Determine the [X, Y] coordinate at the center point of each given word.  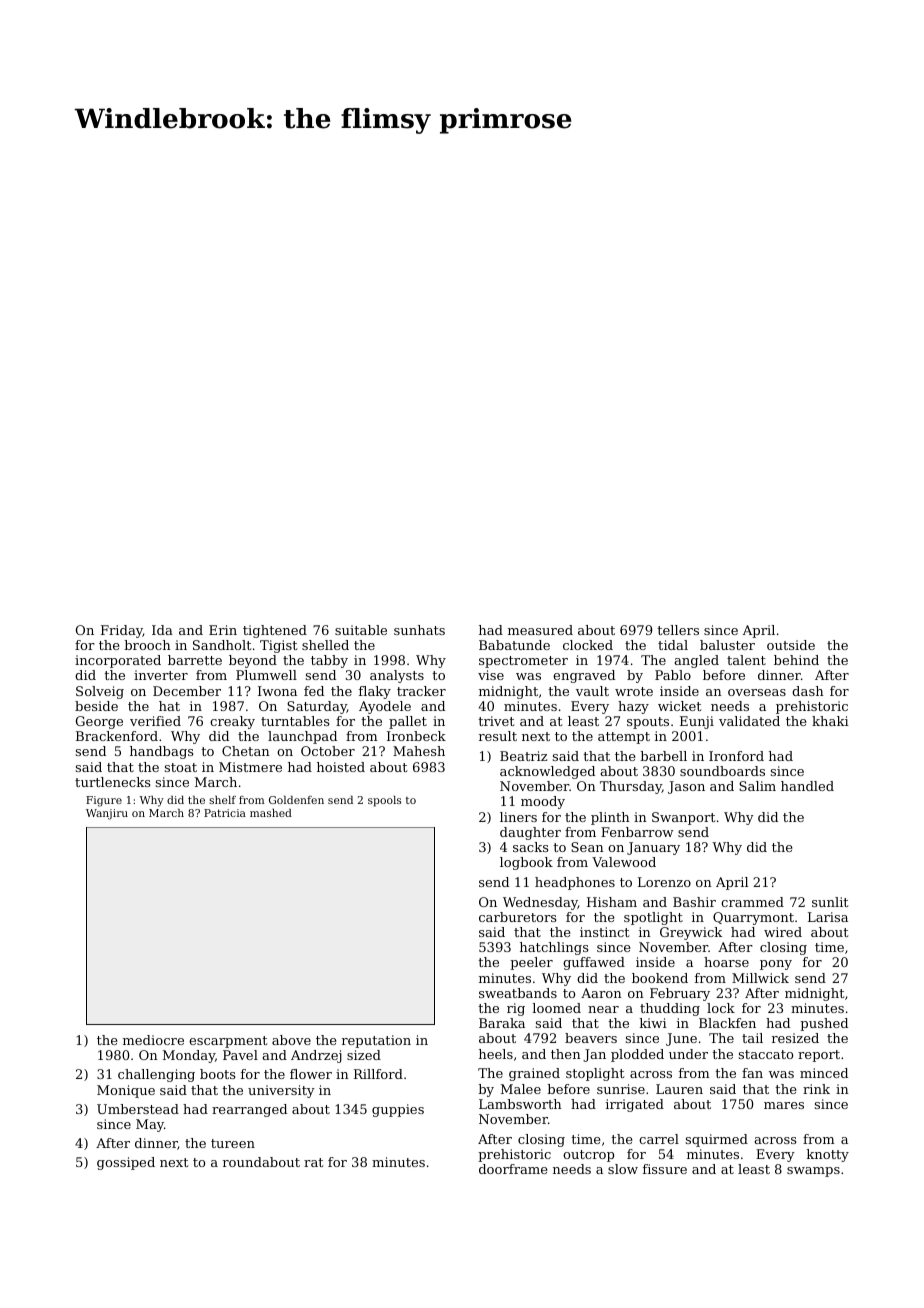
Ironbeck [416, 736]
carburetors [518, 917]
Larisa [828, 917]
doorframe [513, 1169]
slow [623, 1169]
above [291, 1040]
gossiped [126, 1163]
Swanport [683, 818]
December [187, 691]
